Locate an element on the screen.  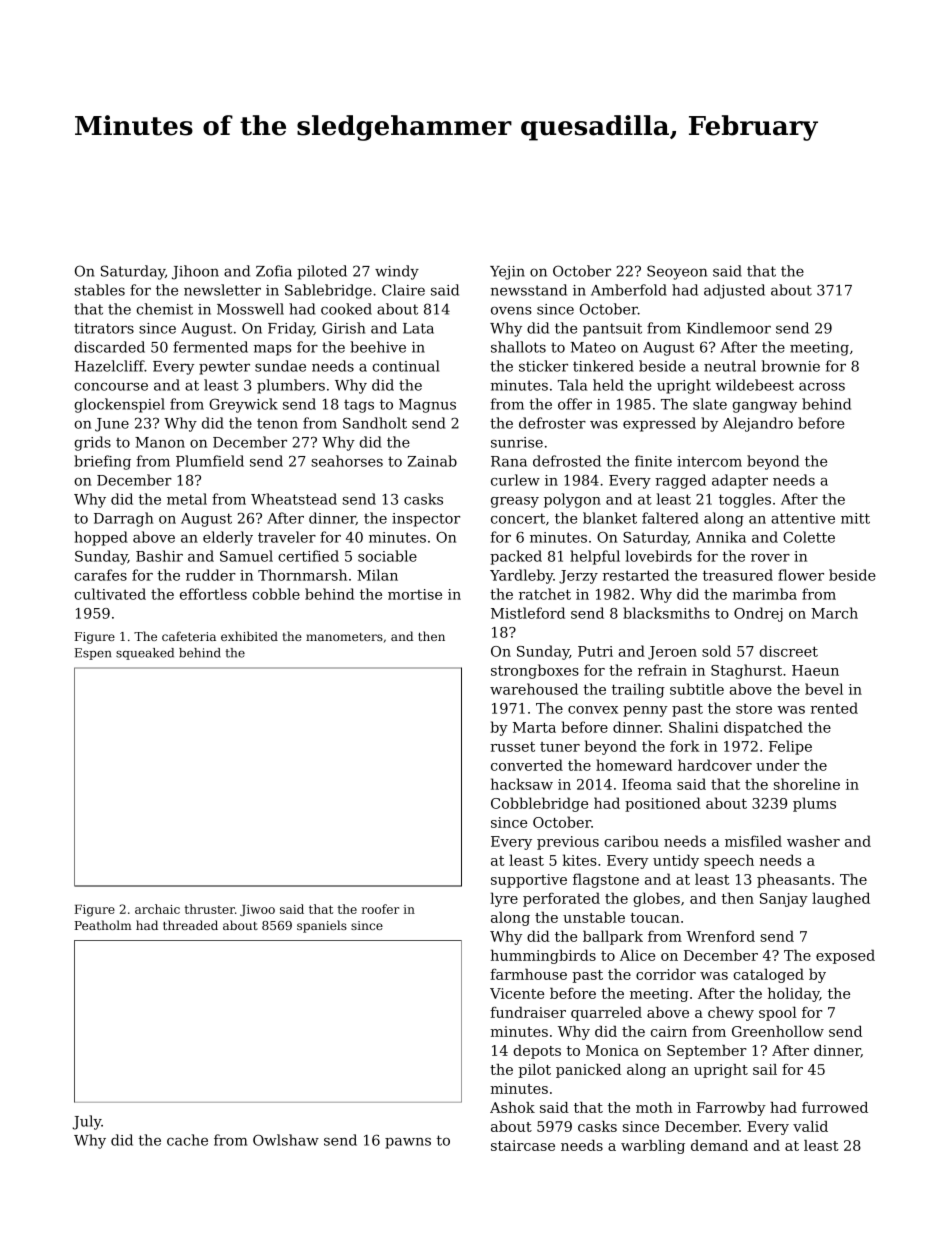
cataloged is located at coordinates (768, 975).
